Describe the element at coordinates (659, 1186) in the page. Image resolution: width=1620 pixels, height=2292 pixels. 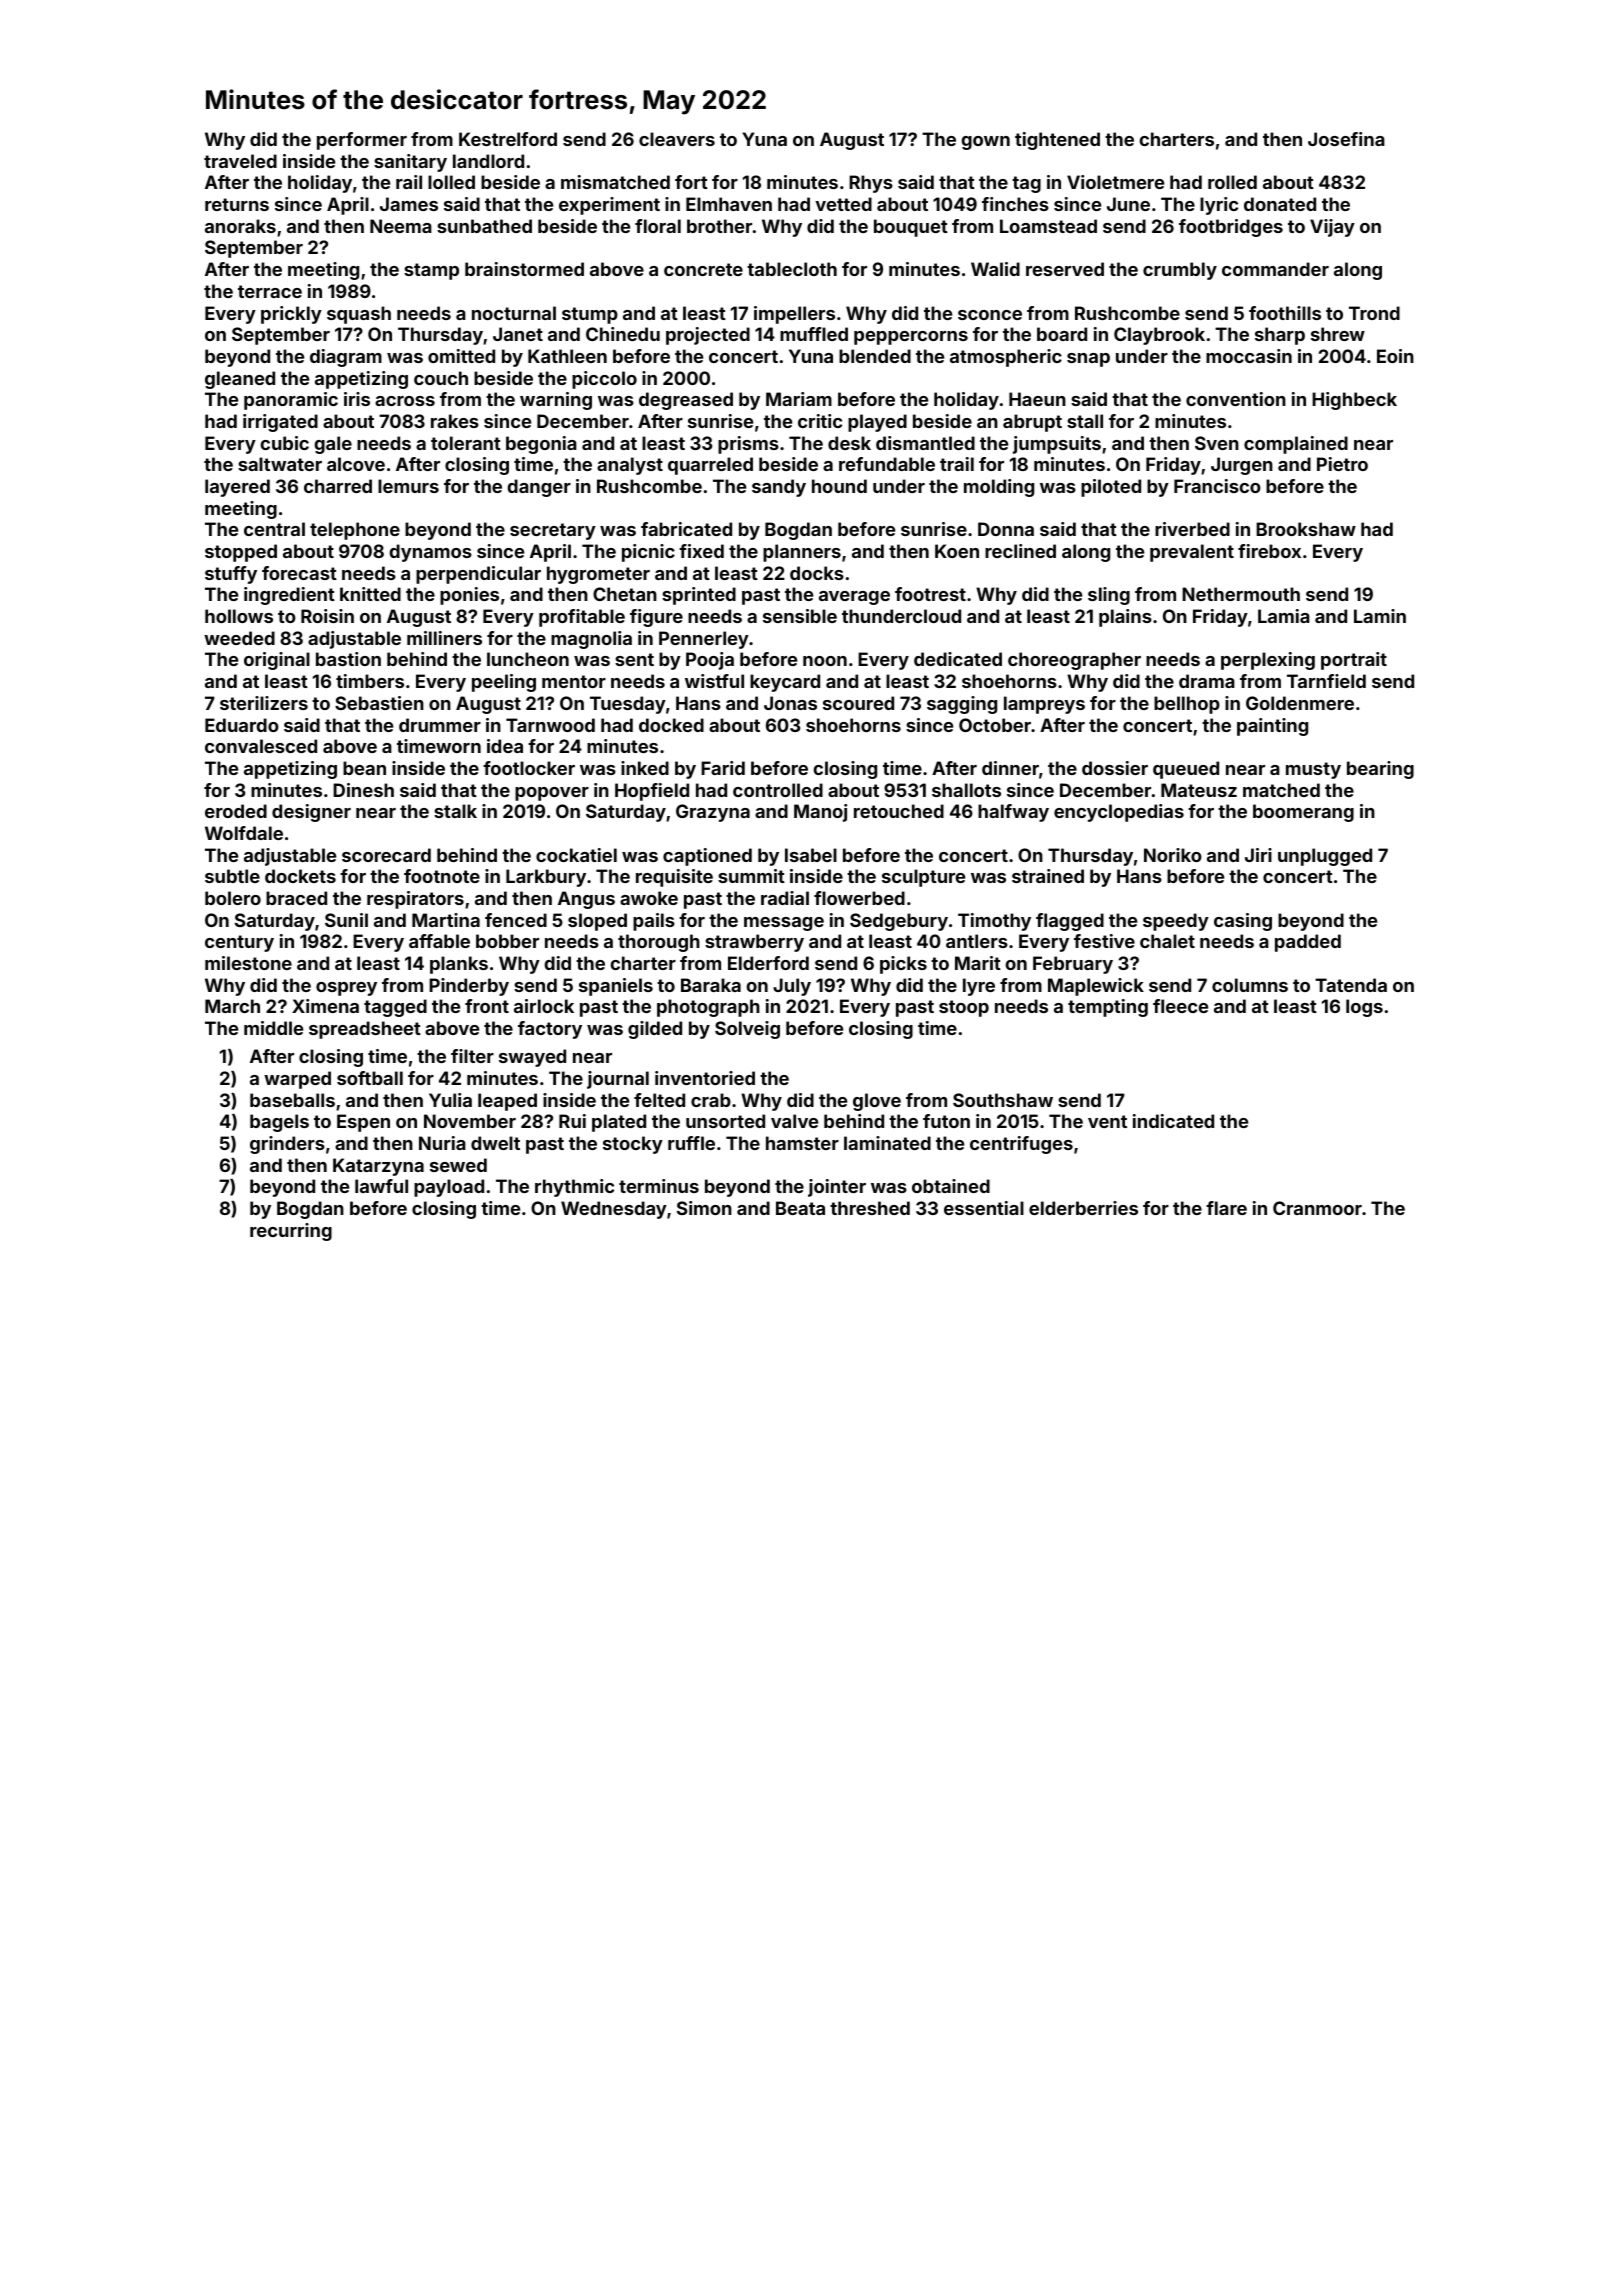
I see `terminus` at that location.
